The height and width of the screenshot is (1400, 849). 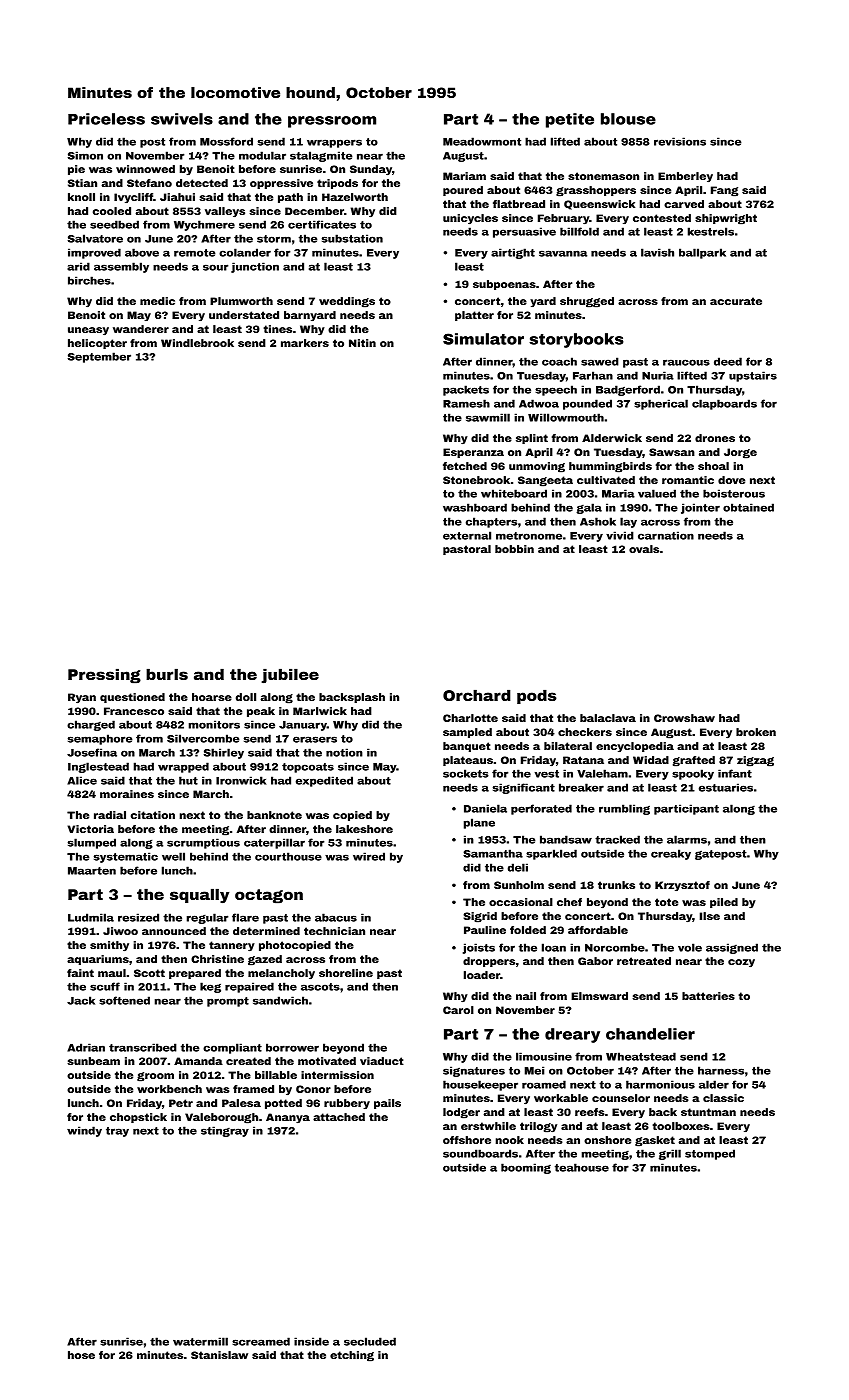 I want to click on fetched, so click(x=465, y=466).
